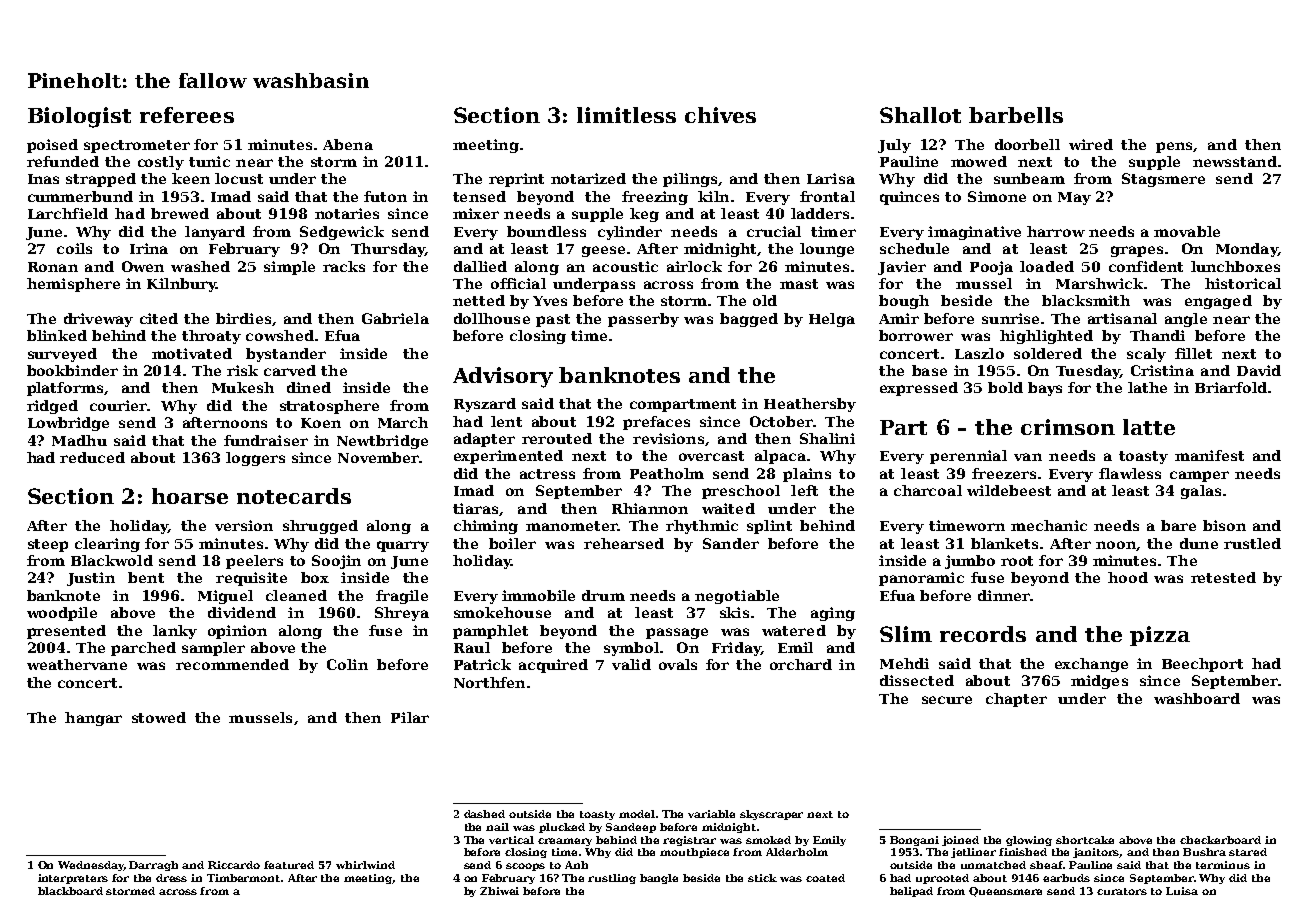  Describe the element at coordinates (920, 115) in the document. I see `Shallot` at that location.
